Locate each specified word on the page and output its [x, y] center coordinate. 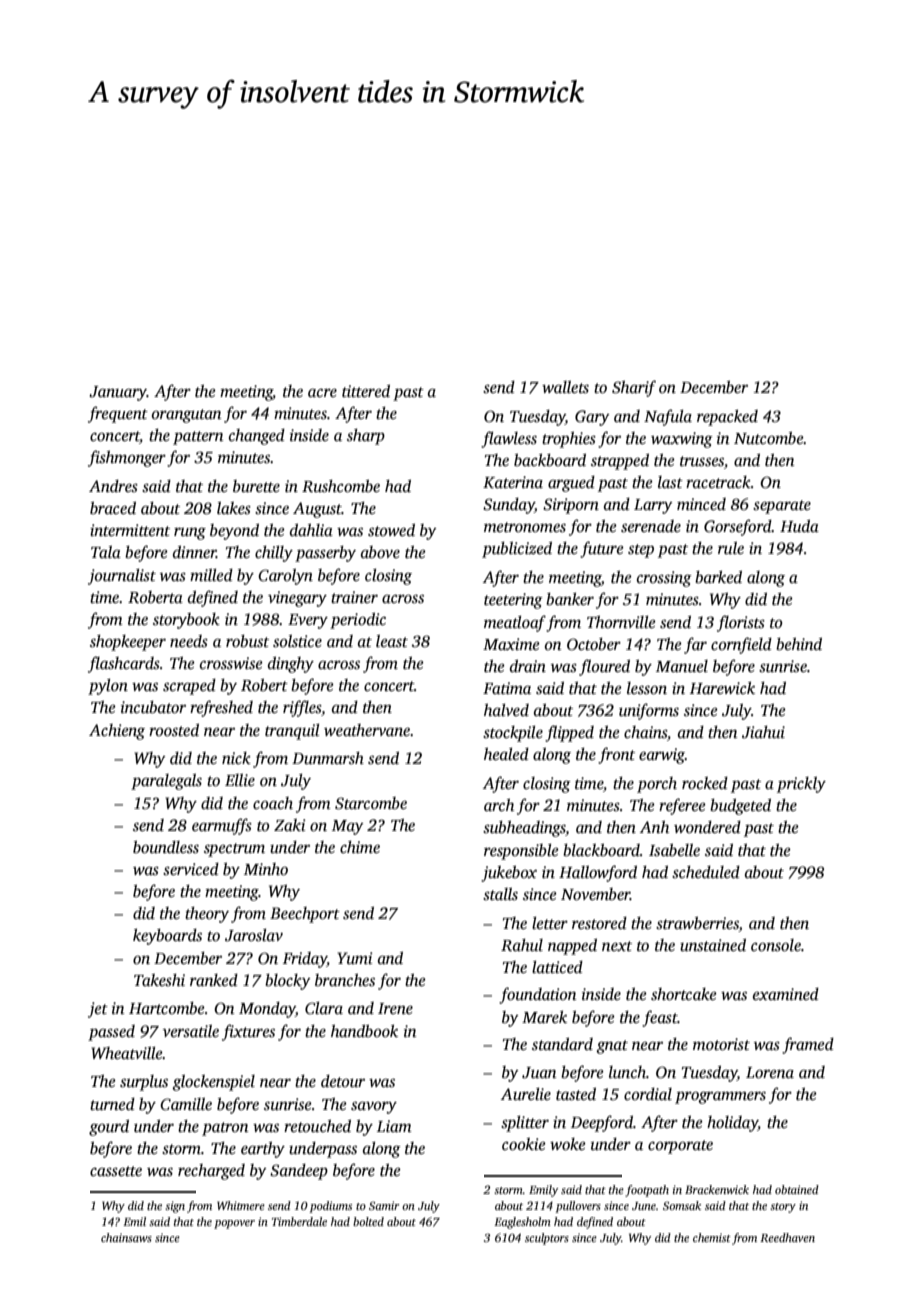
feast [660, 1018]
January [118, 393]
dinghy [291, 665]
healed [506, 754]
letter [550, 923]
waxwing [682, 440]
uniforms [649, 711]
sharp [366, 437]
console [776, 945]
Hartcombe [167, 1008]
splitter [525, 1124]
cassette [116, 1171]
